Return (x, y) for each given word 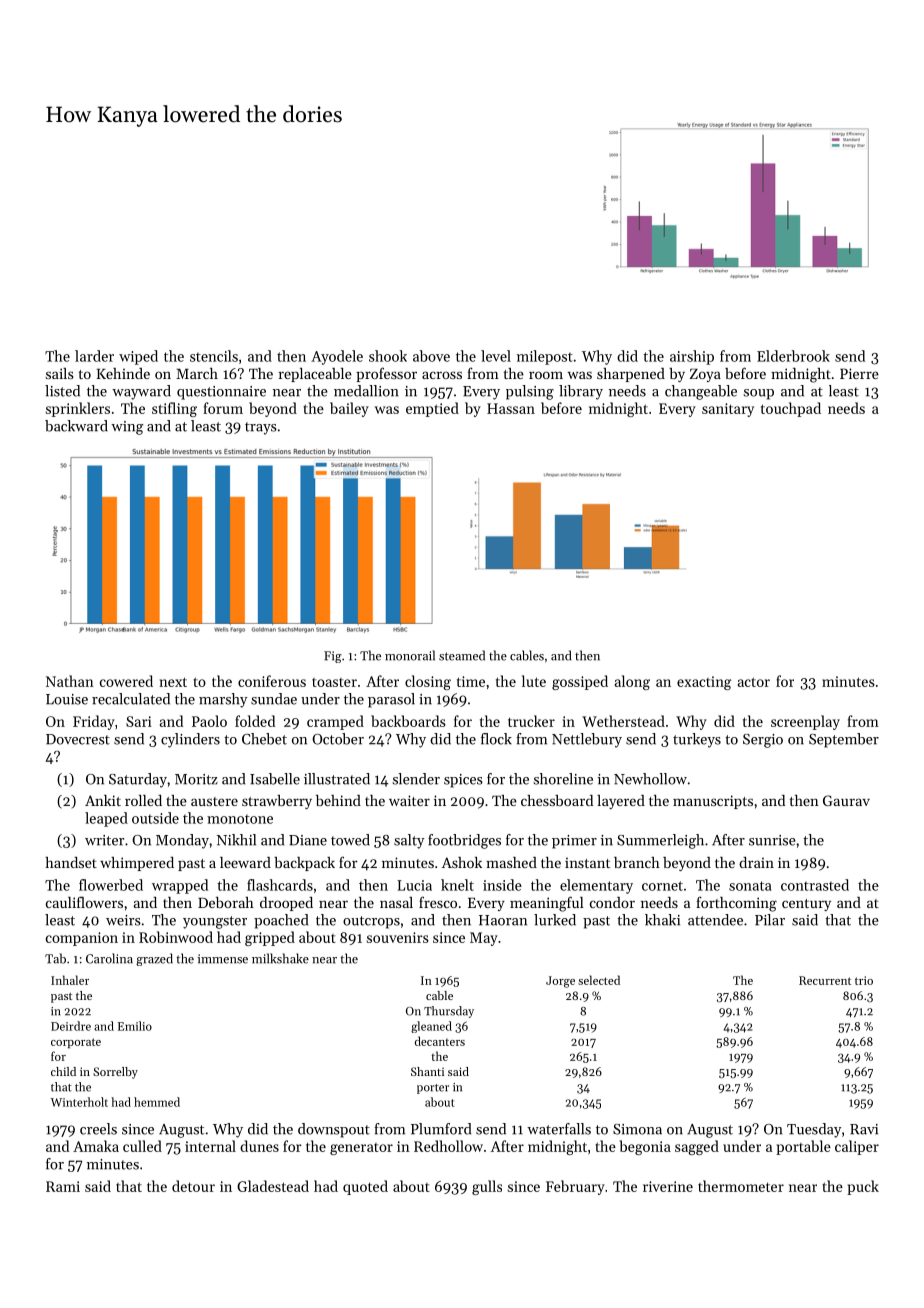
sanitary (728, 410)
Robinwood (176, 937)
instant (587, 862)
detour (193, 1186)
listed (62, 391)
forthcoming (736, 904)
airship (692, 357)
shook (388, 356)
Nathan (70, 681)
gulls (487, 1187)
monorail (410, 655)
